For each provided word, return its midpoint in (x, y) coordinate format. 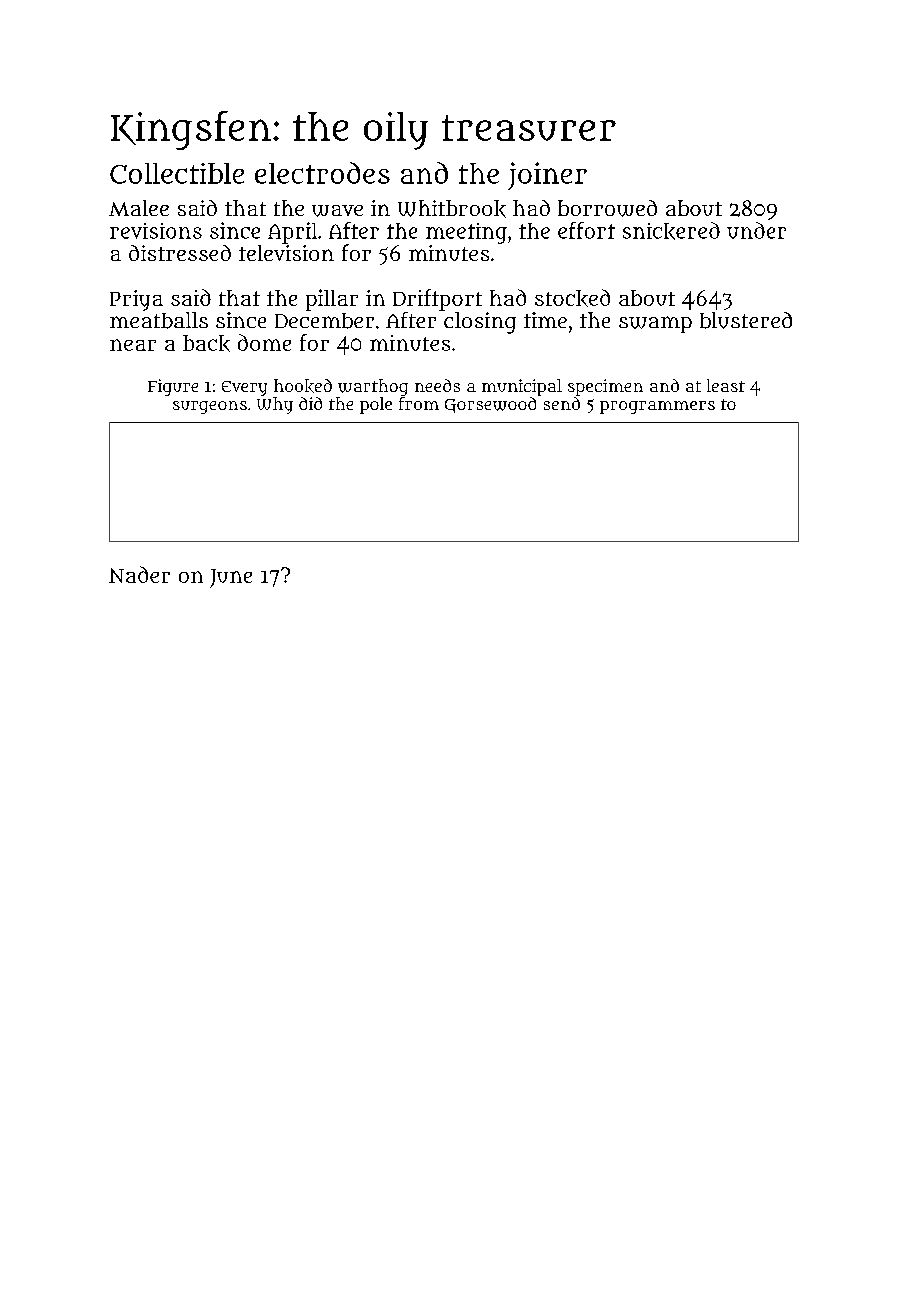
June (231, 578)
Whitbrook (452, 209)
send (562, 403)
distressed (180, 253)
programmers (657, 407)
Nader (139, 574)
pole (376, 405)
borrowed (607, 208)
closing (480, 323)
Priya (136, 300)
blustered (746, 320)
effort (586, 230)
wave (337, 211)
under (756, 230)
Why (275, 405)
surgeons (210, 407)
